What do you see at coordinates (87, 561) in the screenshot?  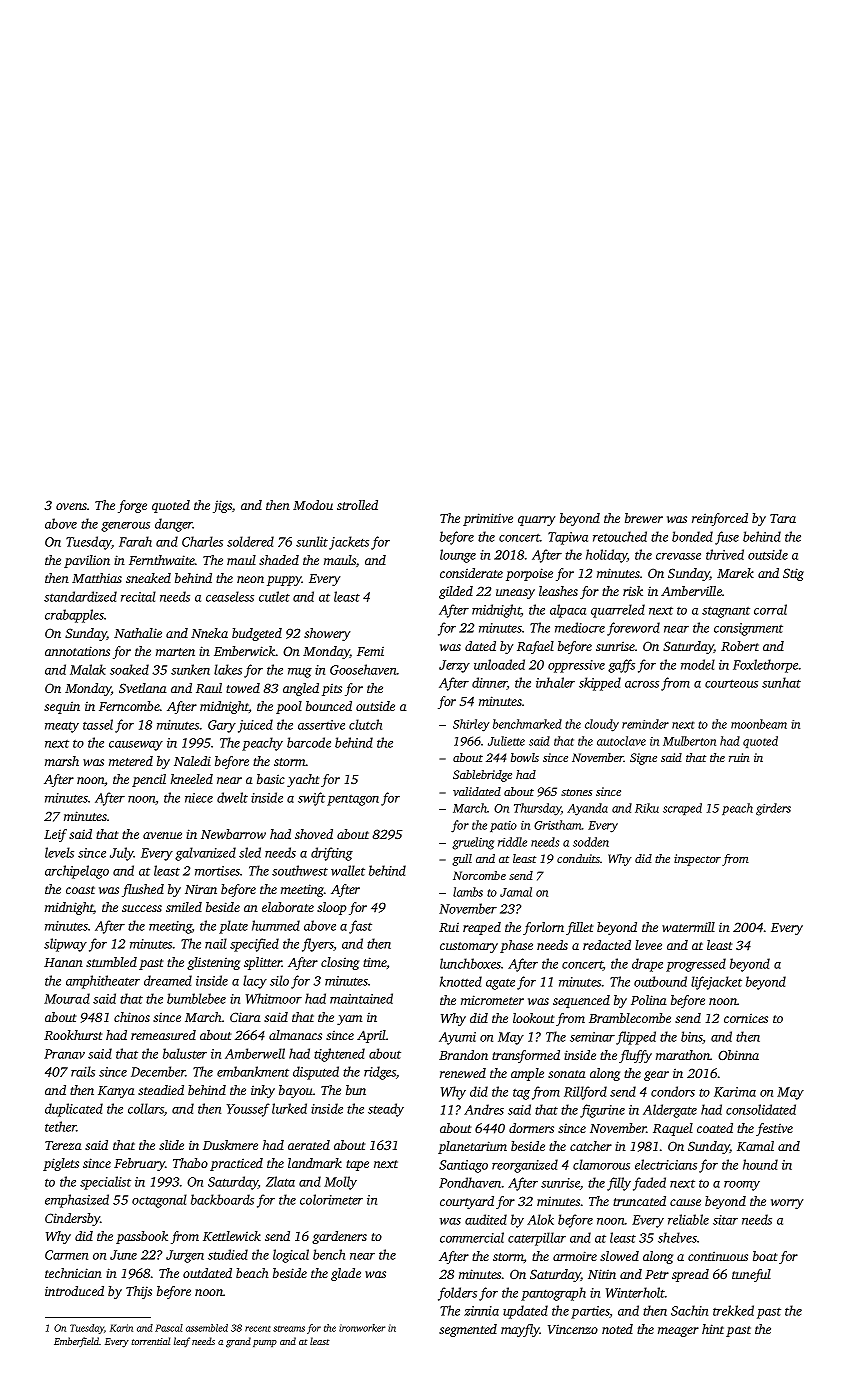 I see `pavilion` at bounding box center [87, 561].
